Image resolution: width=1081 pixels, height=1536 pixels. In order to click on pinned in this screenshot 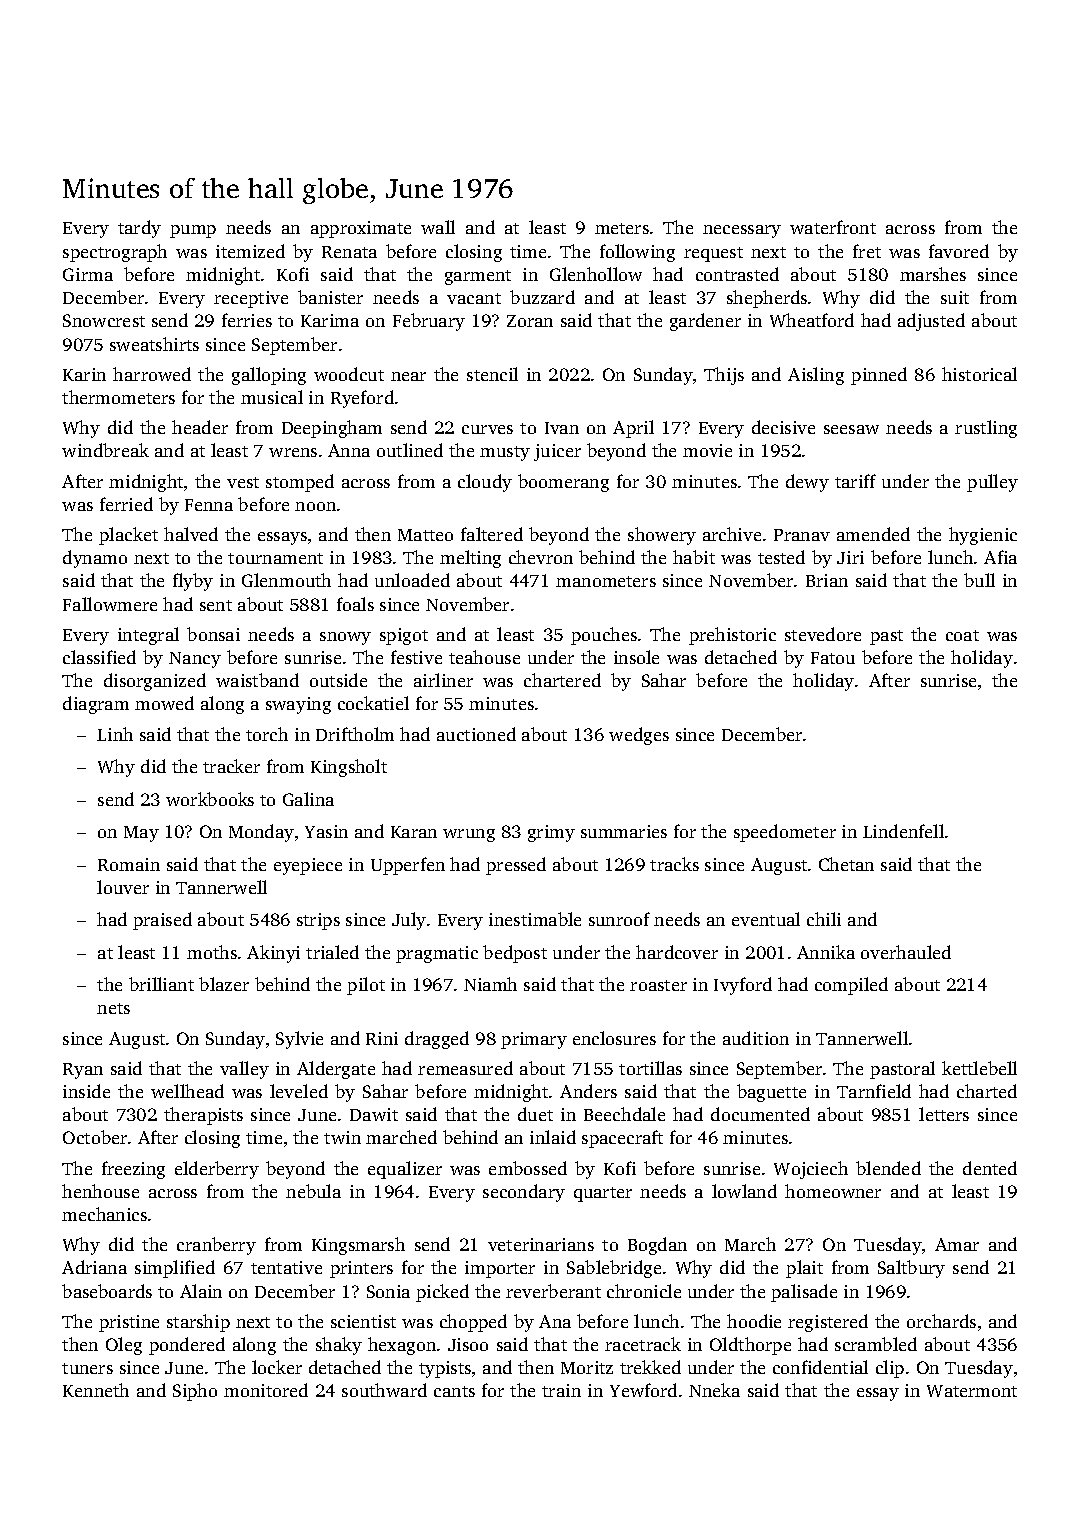, I will do `click(879, 376)`.
